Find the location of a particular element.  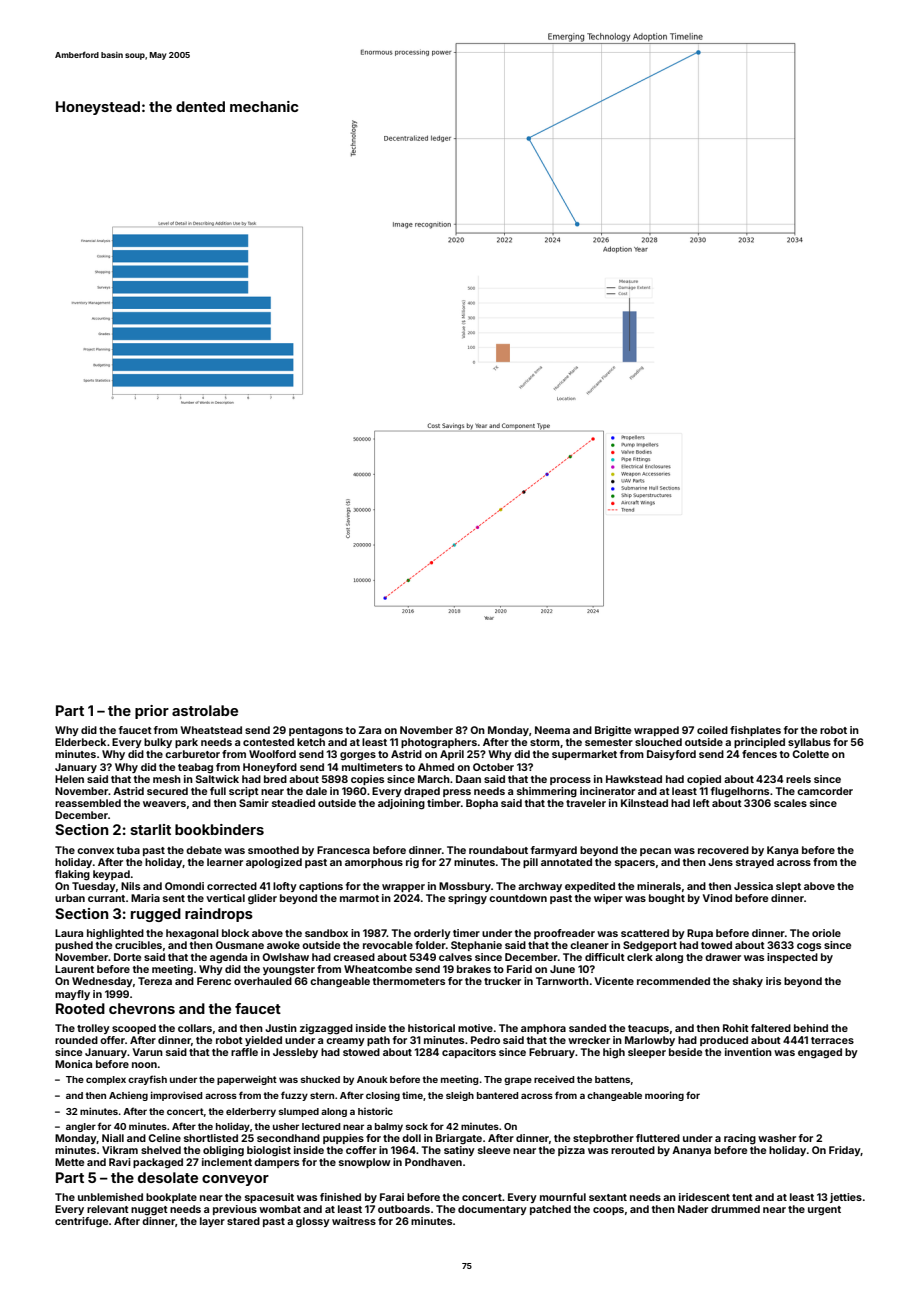

prior is located at coordinates (152, 712).
